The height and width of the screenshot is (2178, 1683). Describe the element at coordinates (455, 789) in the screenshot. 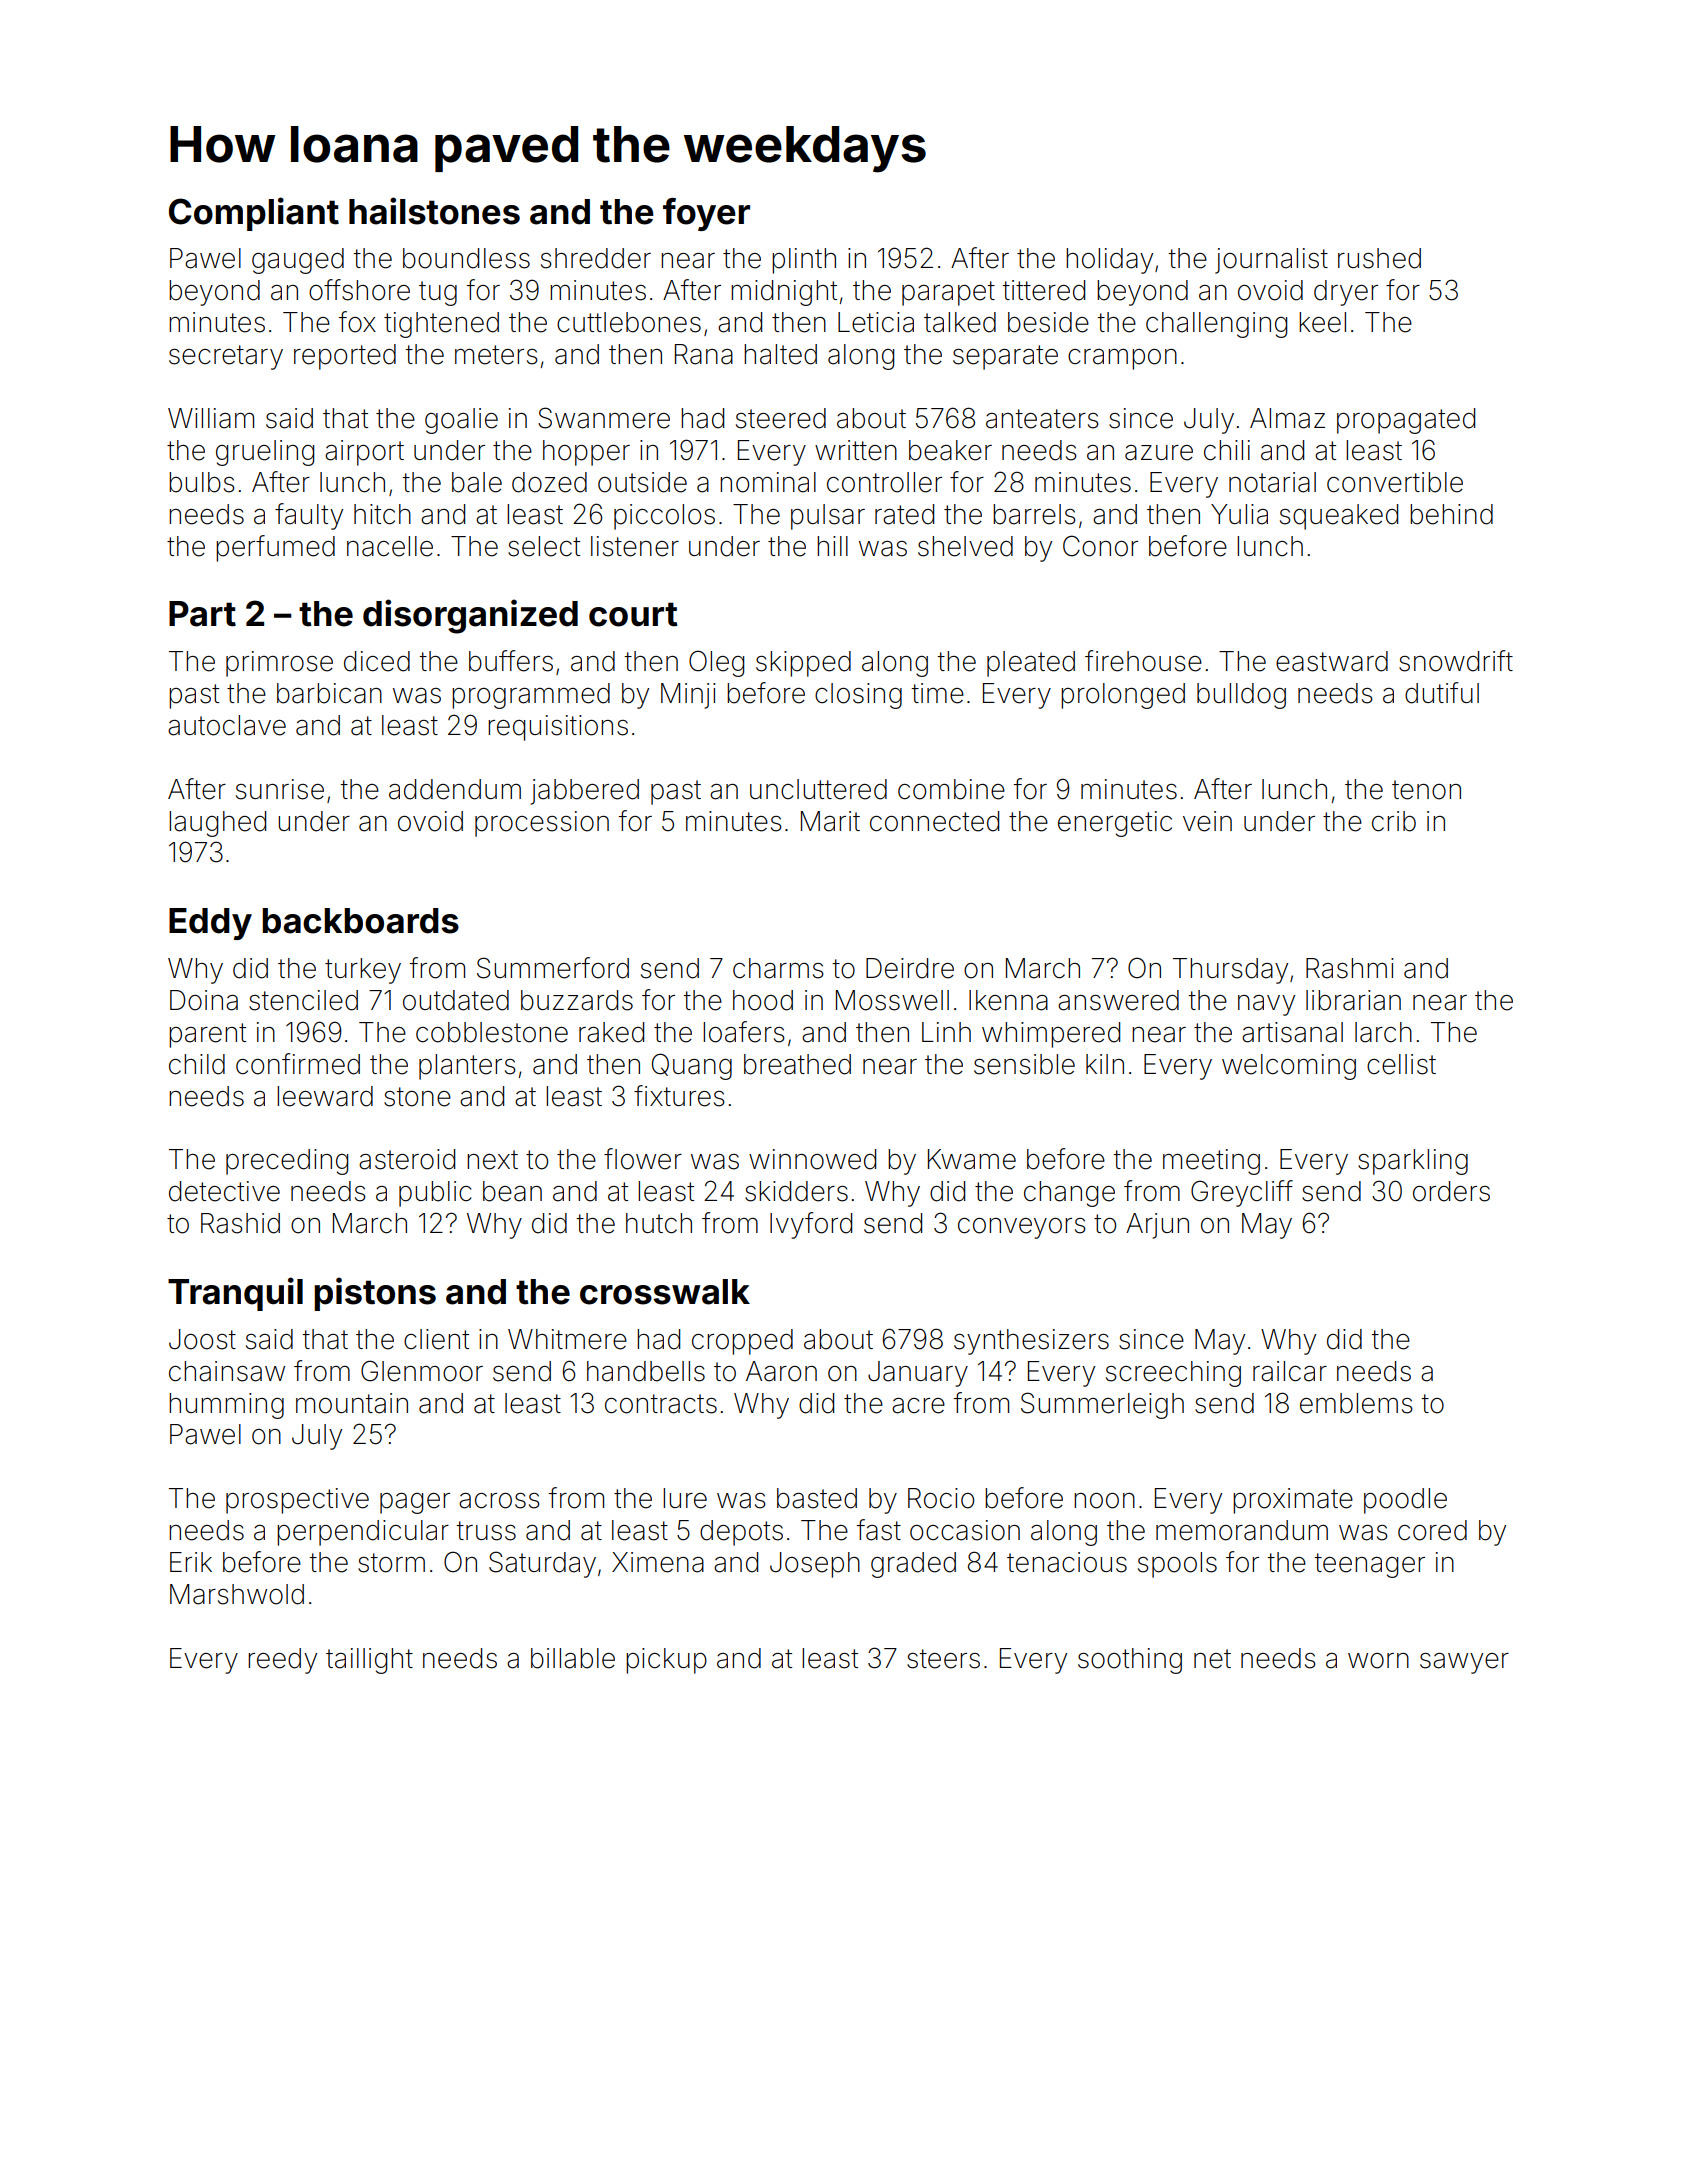

I see `addendum` at that location.
